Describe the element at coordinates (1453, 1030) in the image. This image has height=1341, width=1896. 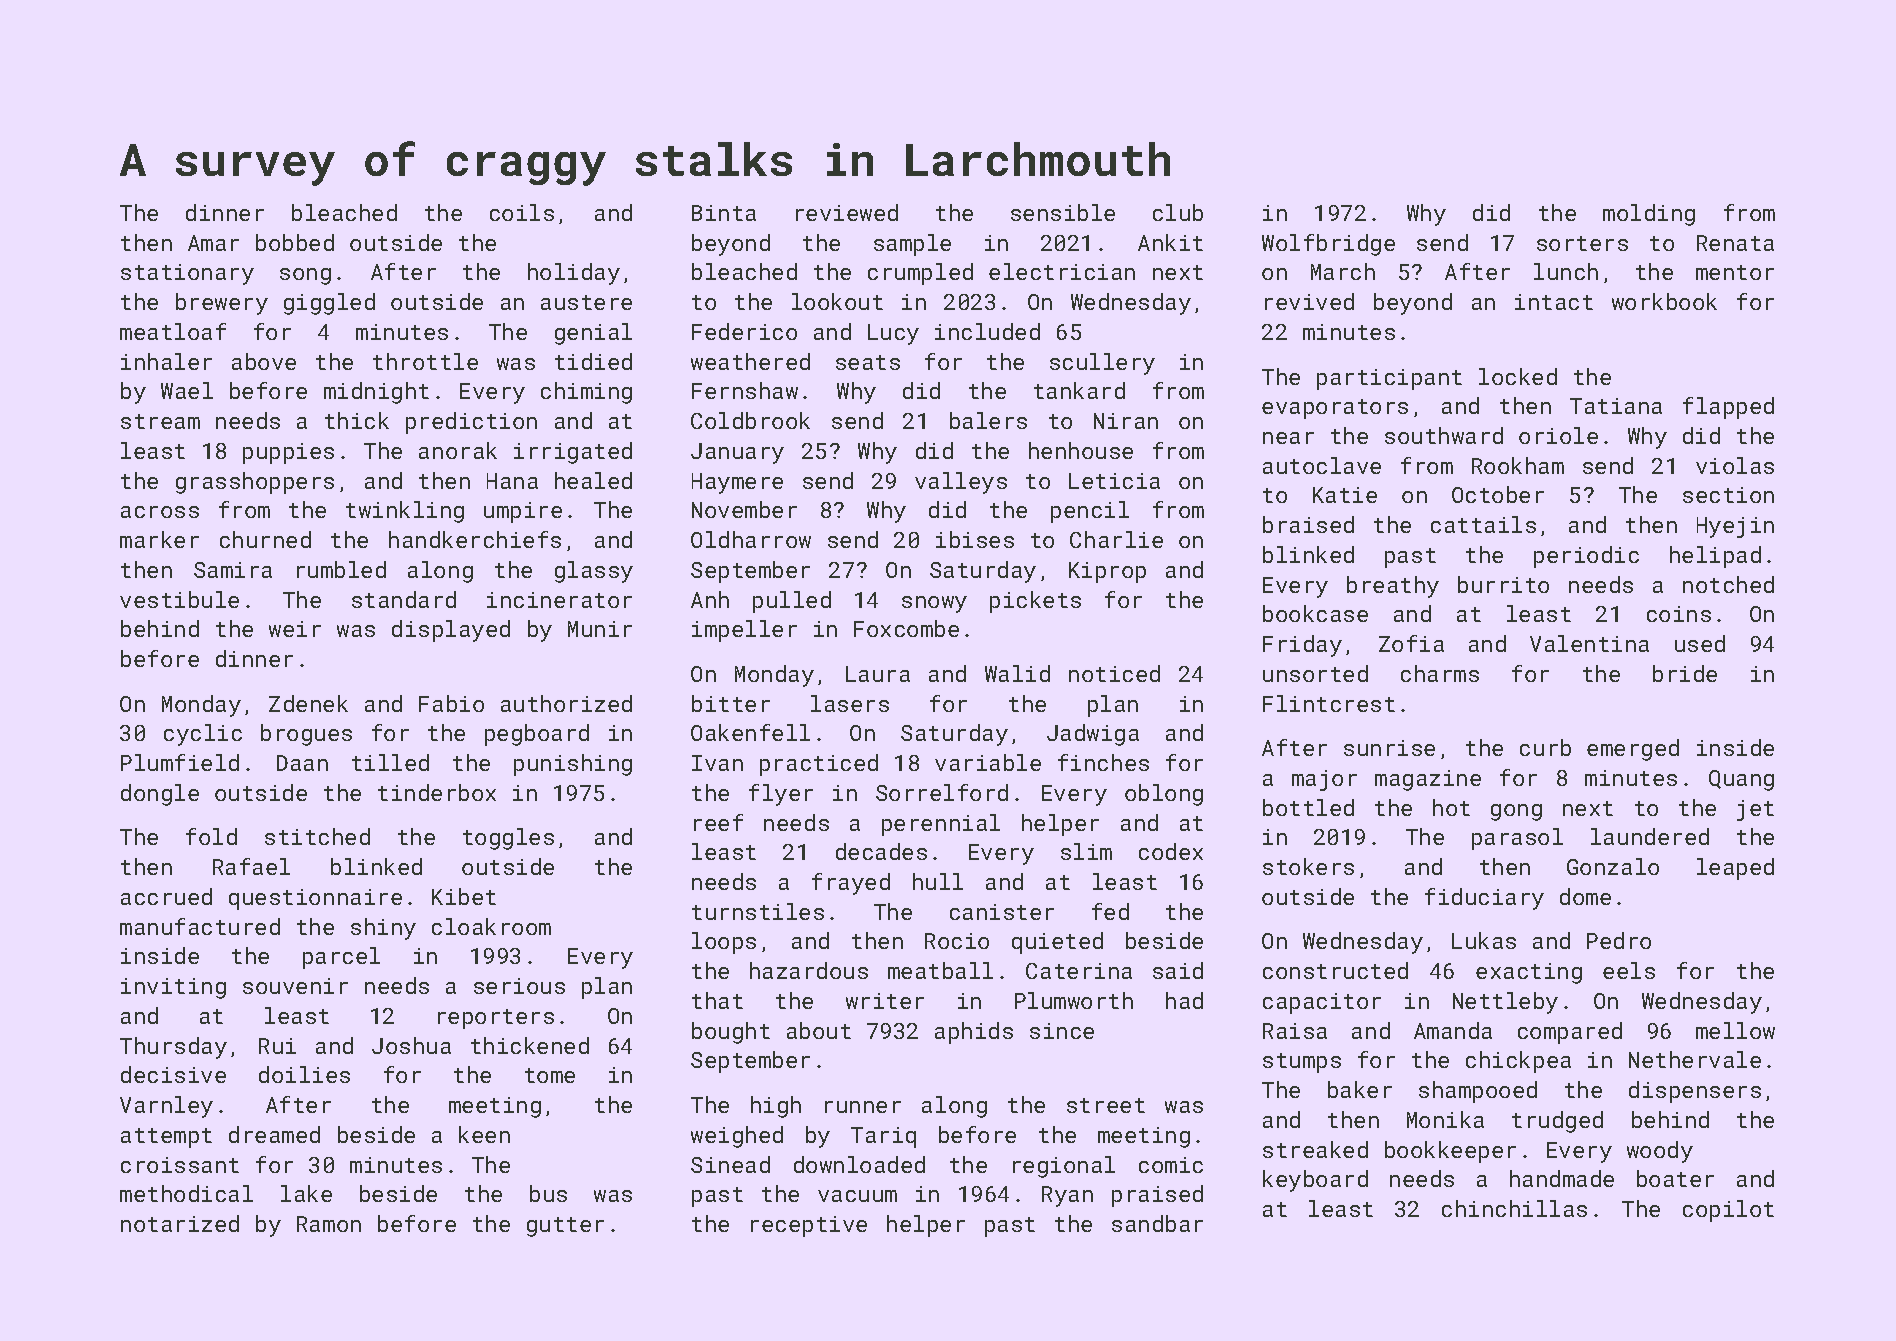
I see `Amanda` at that location.
